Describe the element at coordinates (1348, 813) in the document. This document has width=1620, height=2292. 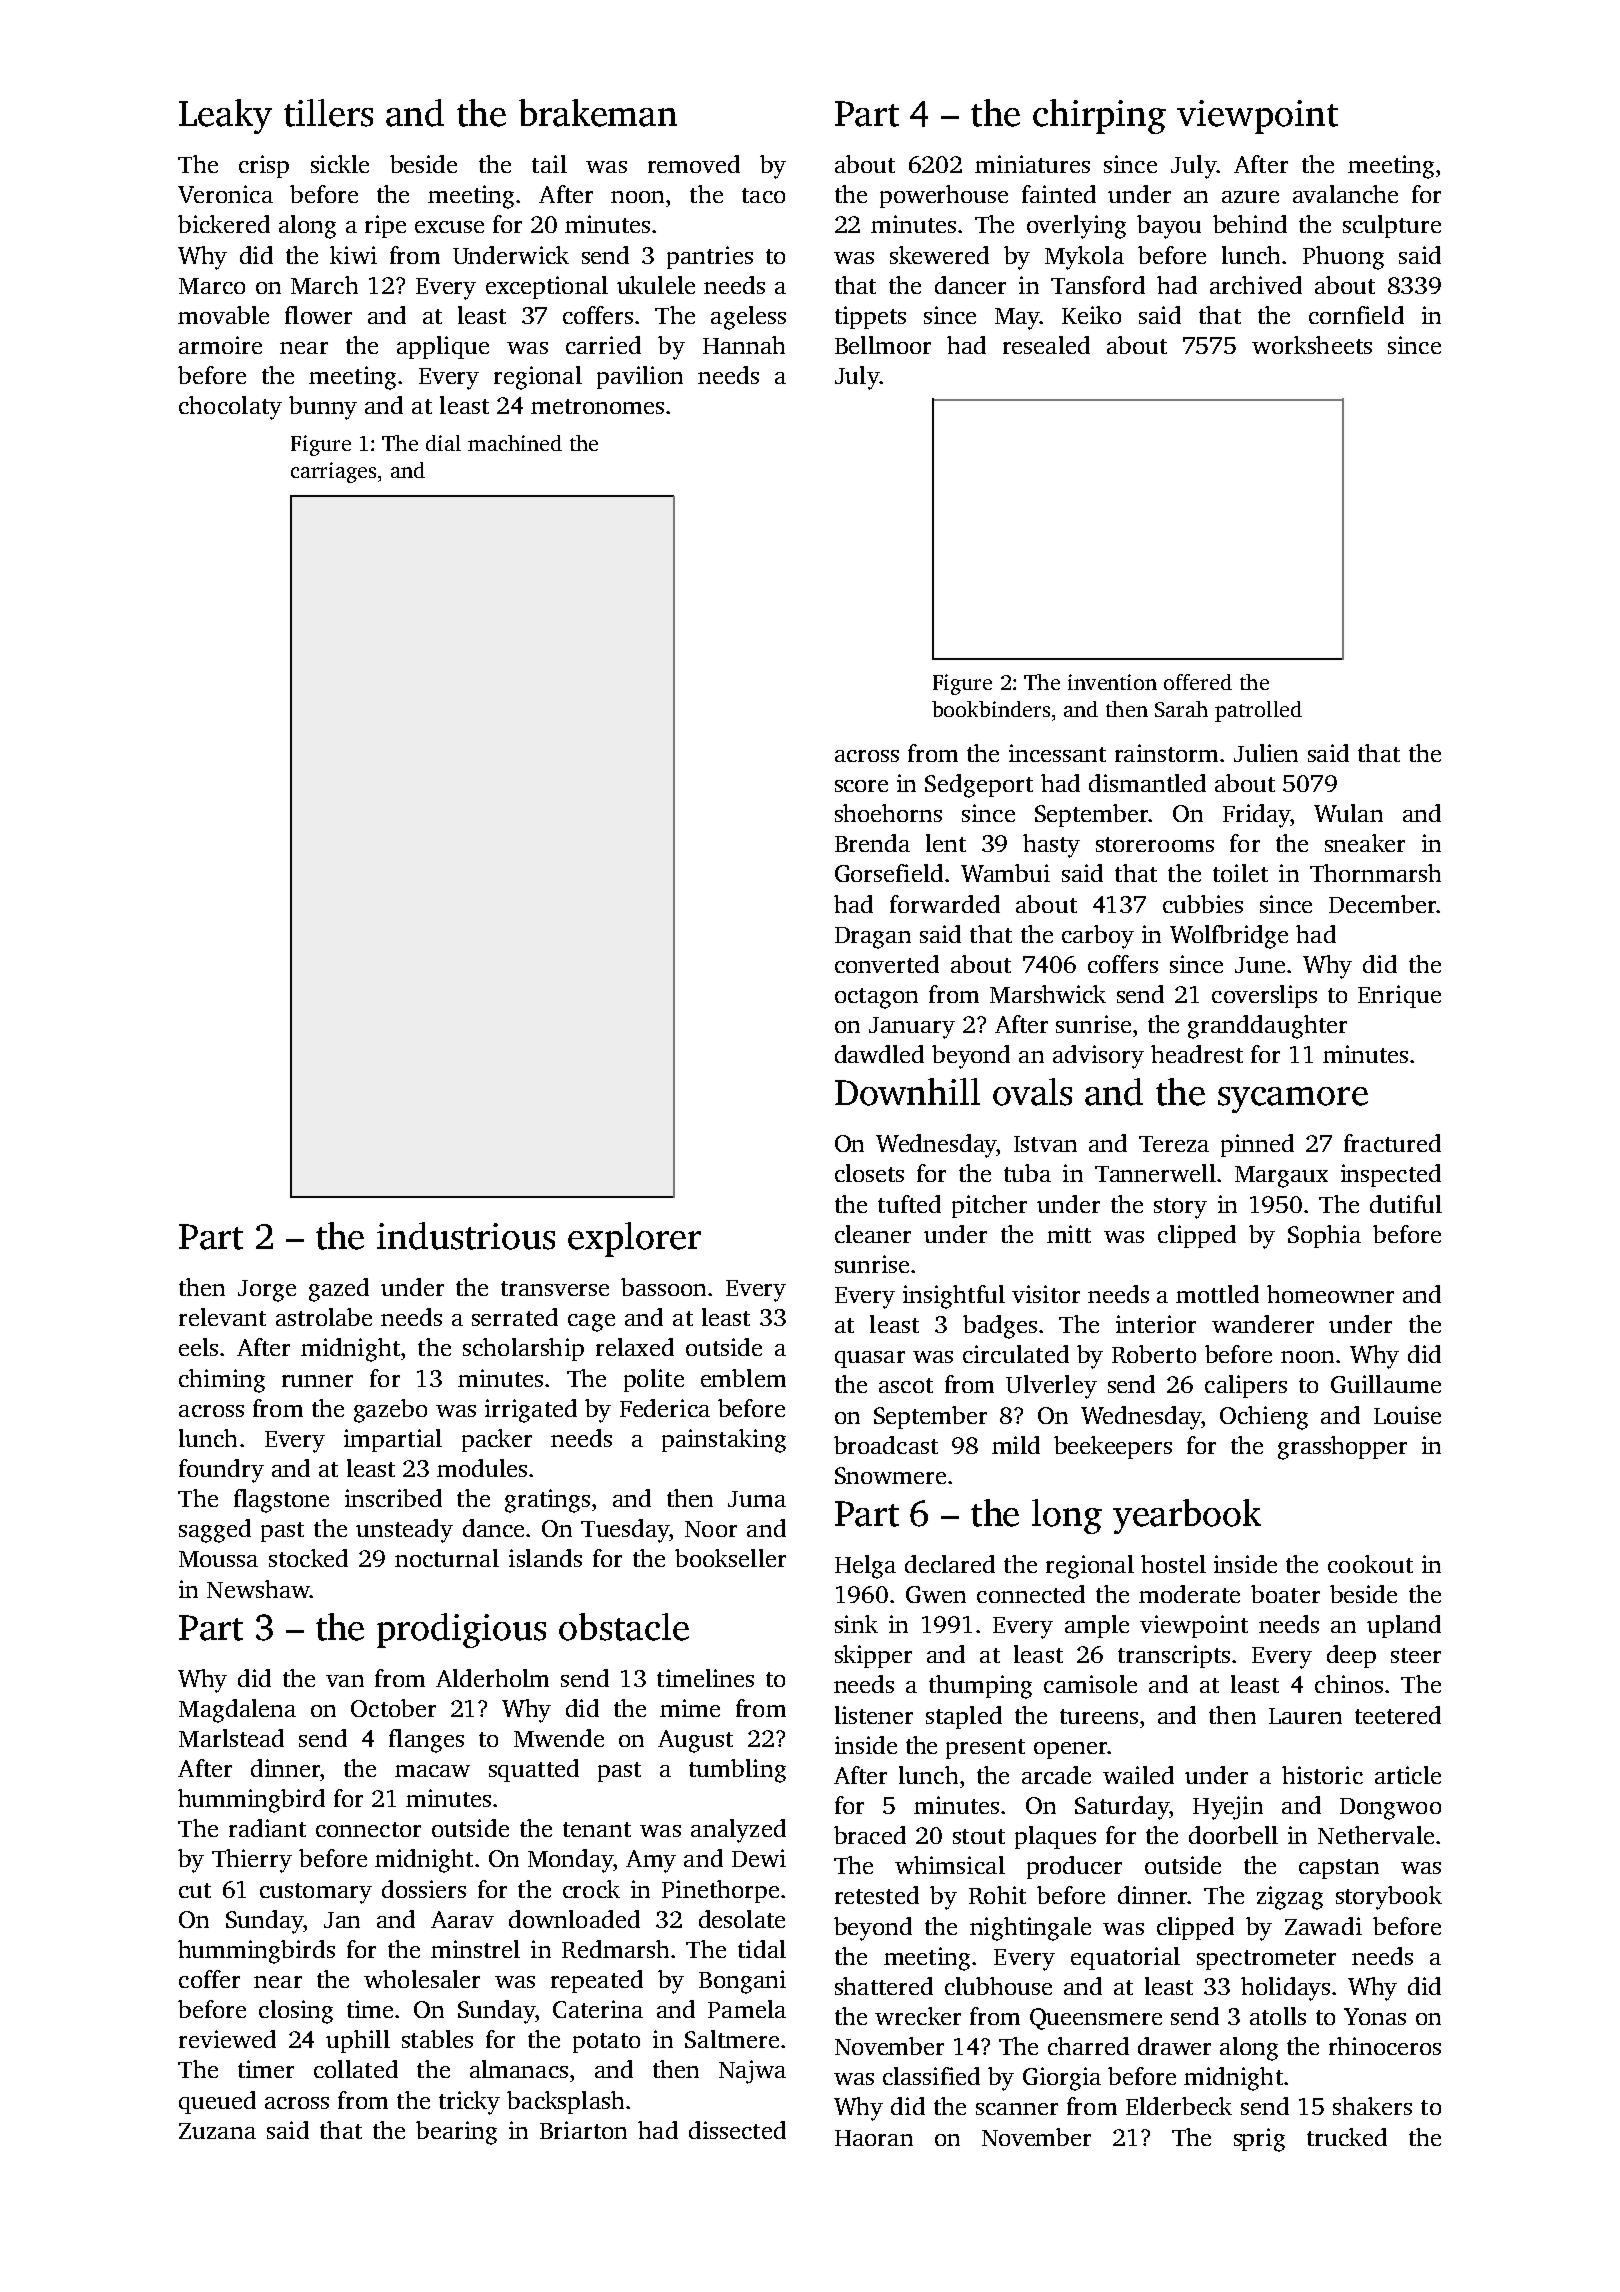
I see `Wulan` at that location.
